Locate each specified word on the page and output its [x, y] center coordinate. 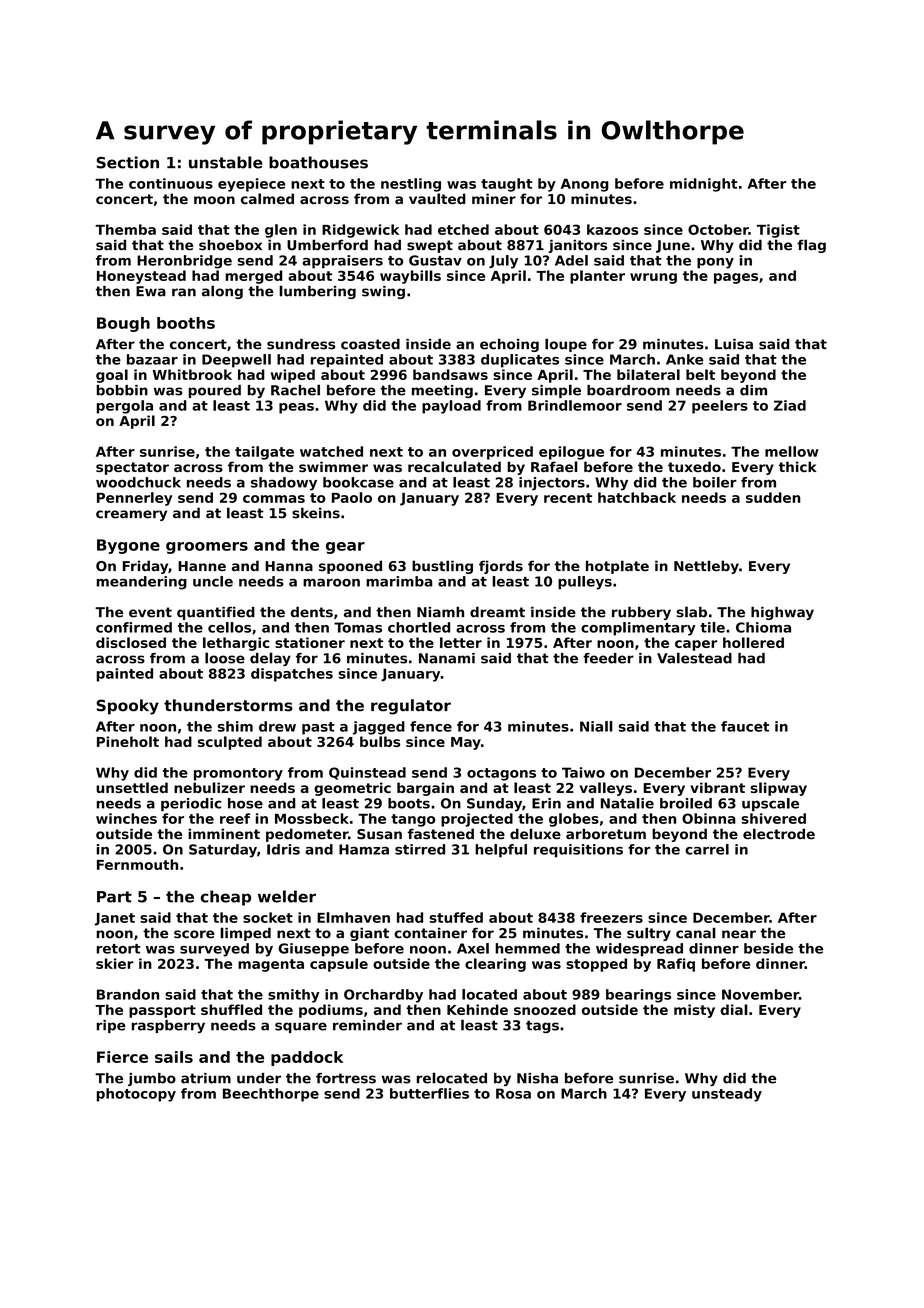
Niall [596, 726]
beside [768, 948]
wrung [653, 278]
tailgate [264, 453]
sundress [301, 344]
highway [782, 613]
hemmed [527, 948]
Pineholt [128, 741]
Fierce [122, 1057]
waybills [410, 277]
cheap [226, 898]
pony [715, 263]
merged [254, 277]
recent [568, 498]
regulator [411, 707]
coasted [370, 344]
